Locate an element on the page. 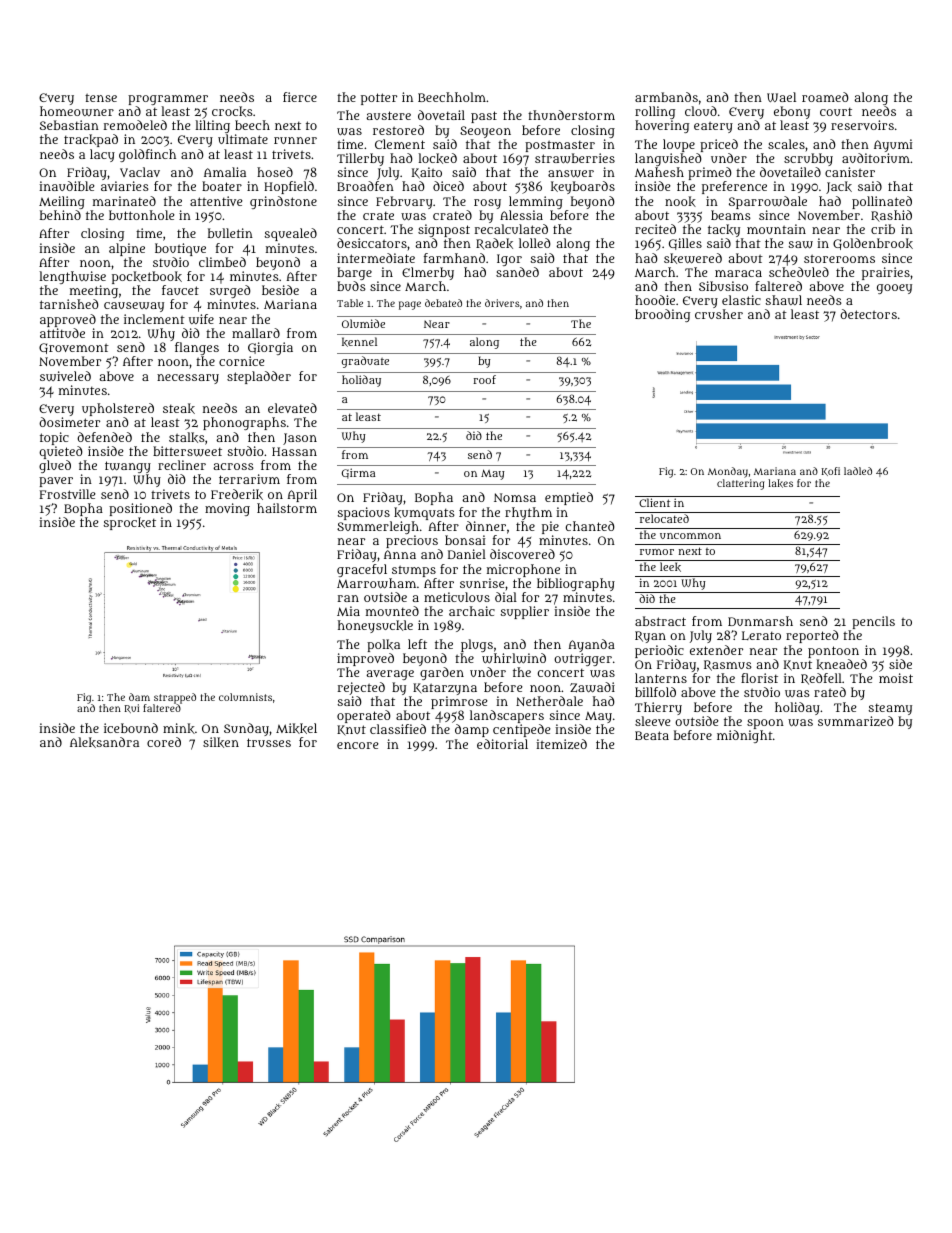  rolling is located at coordinates (655, 112).
